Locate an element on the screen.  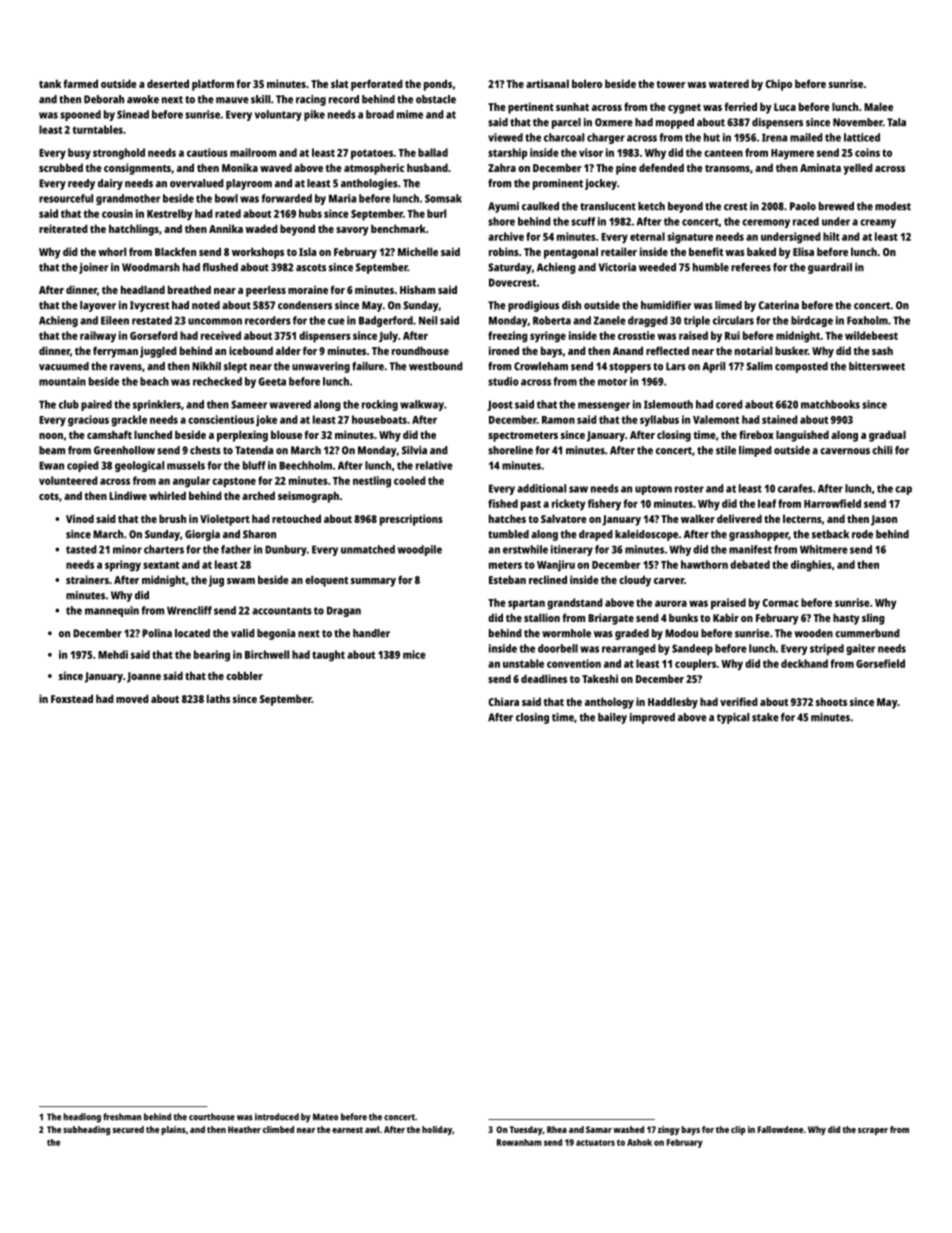
unstable is located at coordinates (523, 663).
